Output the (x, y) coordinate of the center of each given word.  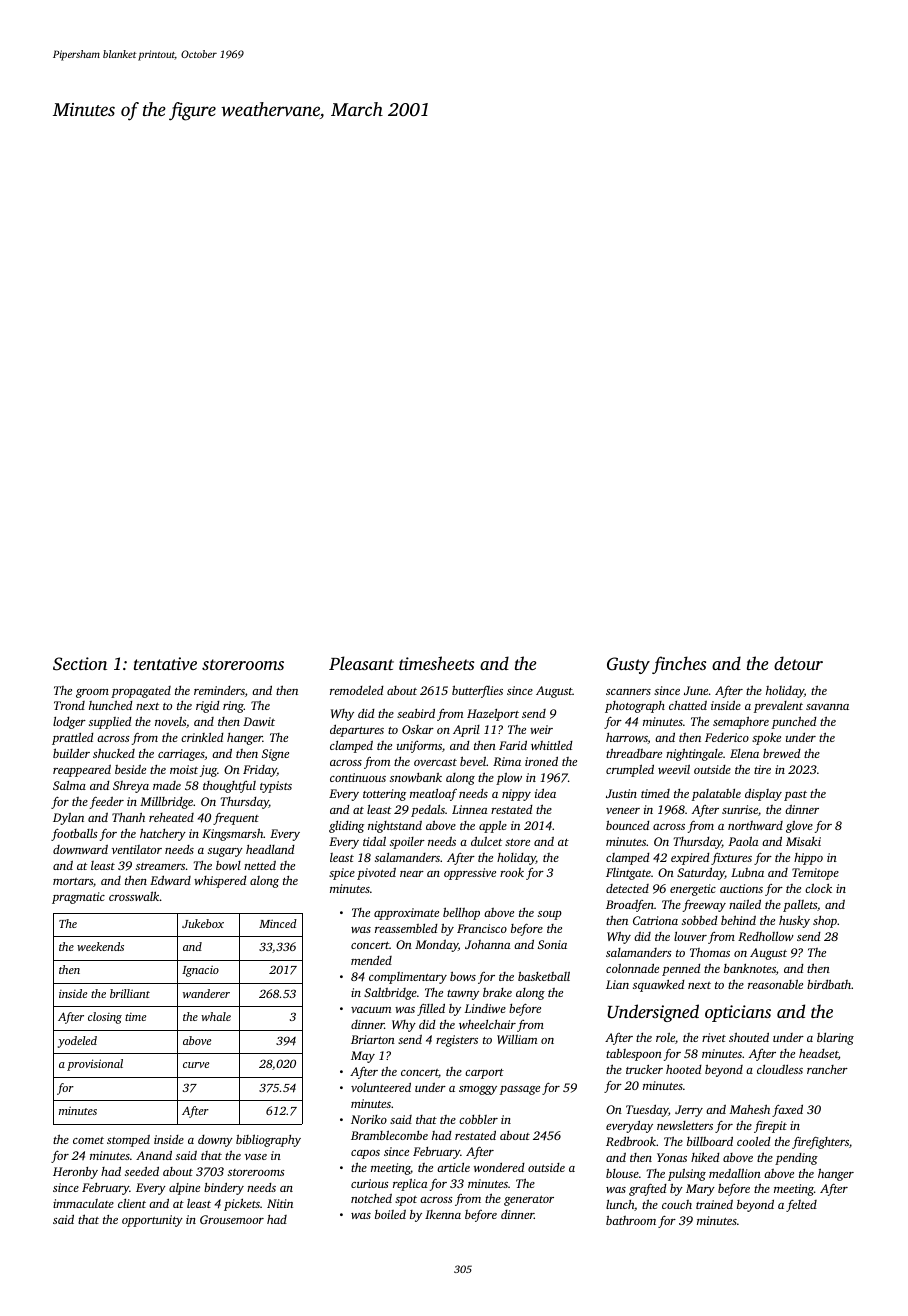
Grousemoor (232, 1219)
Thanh (128, 817)
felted (801, 1206)
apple (493, 827)
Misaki (803, 841)
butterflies (477, 691)
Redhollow (766, 936)
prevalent (778, 707)
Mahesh (750, 1109)
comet (88, 1140)
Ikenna (443, 1214)
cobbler (478, 1119)
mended (371, 960)
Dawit (259, 721)
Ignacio (200, 971)
